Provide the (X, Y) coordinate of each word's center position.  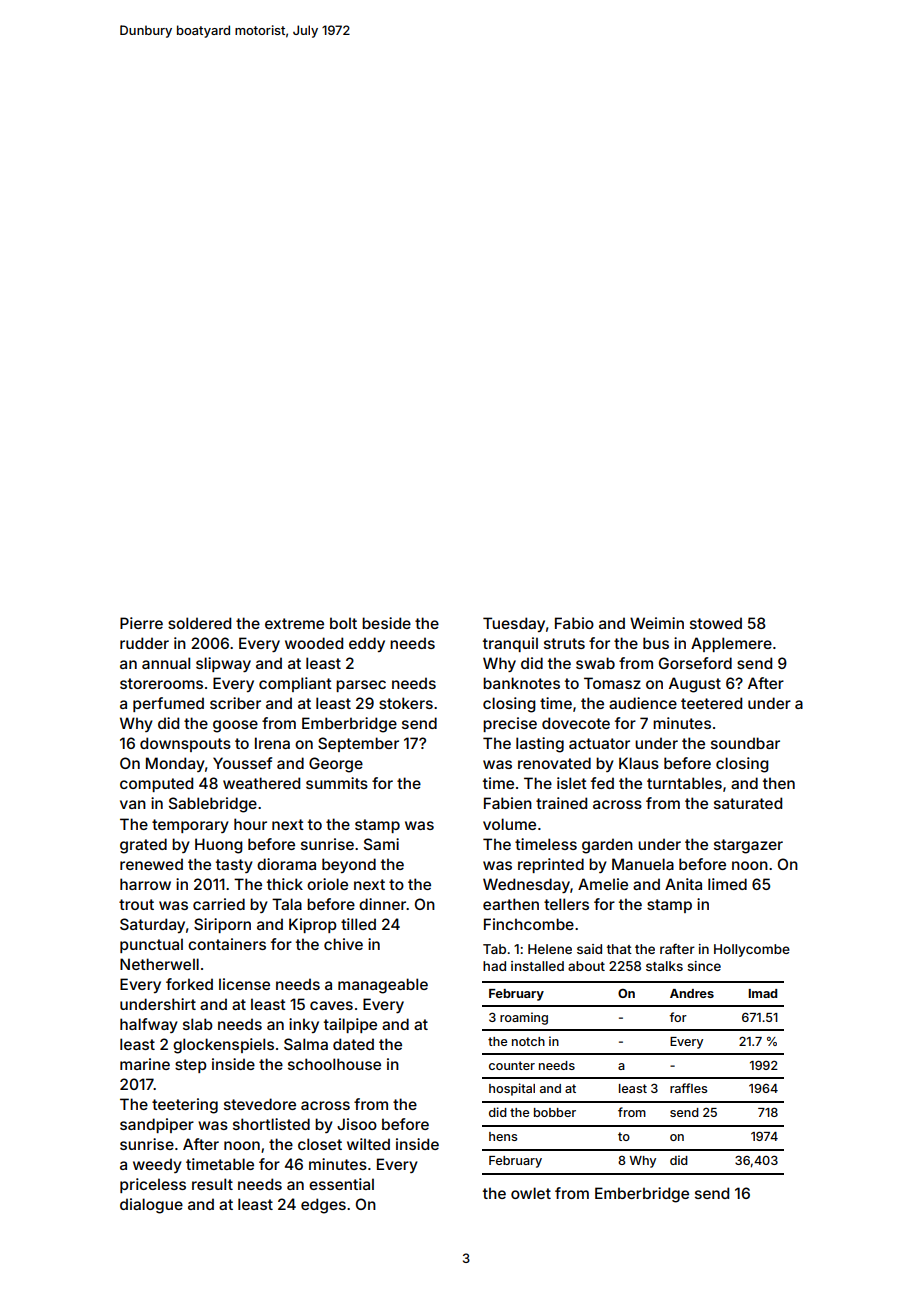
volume (509, 824)
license (244, 984)
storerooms (161, 683)
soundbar (745, 743)
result (212, 1184)
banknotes (521, 683)
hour (250, 824)
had (494, 966)
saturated (748, 803)
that (619, 949)
